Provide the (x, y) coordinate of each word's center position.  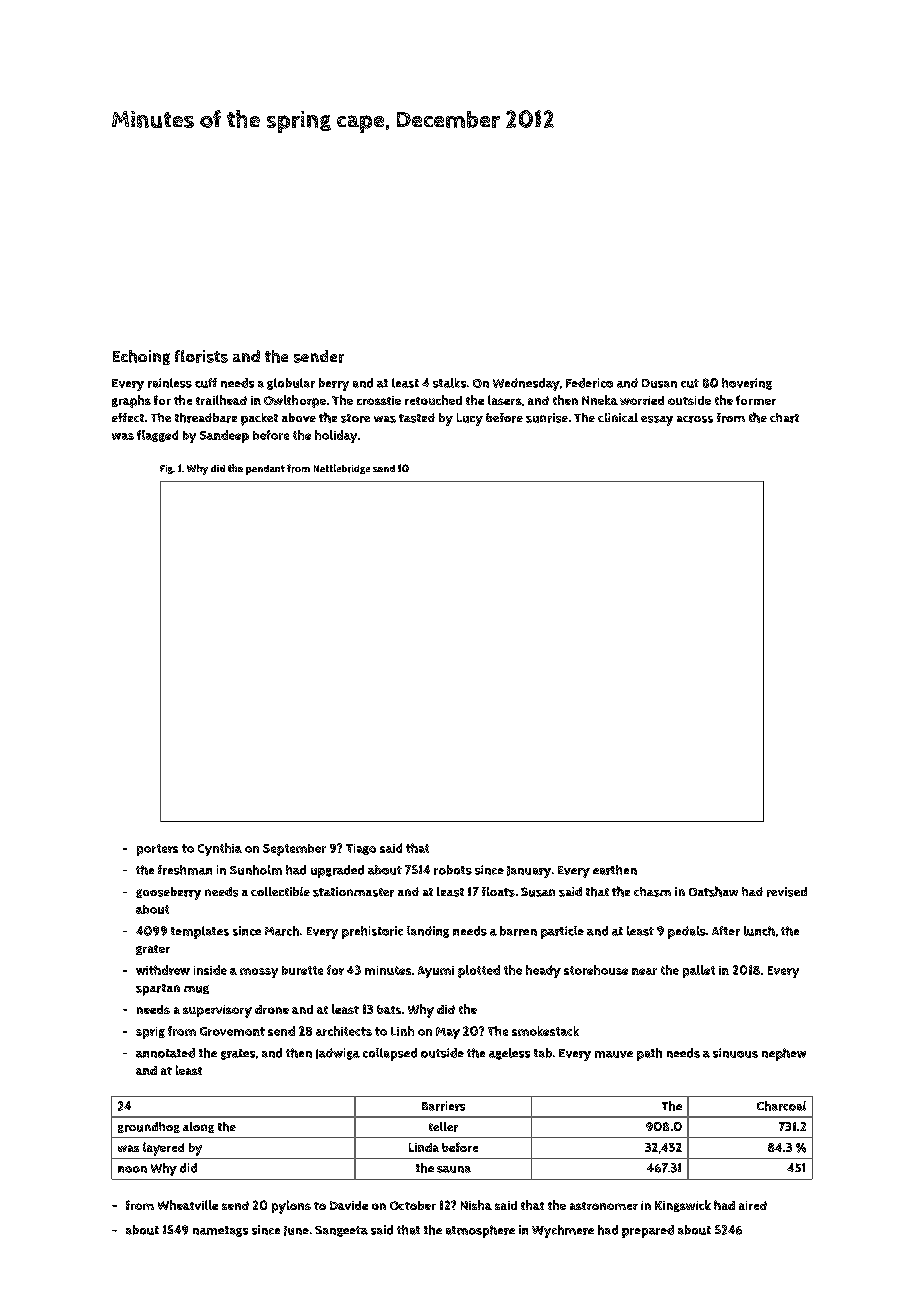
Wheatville (188, 1205)
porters (157, 850)
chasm (652, 892)
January (529, 872)
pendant (265, 470)
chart (784, 418)
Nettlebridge (342, 469)
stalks (449, 383)
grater (153, 950)
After (726, 931)
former (756, 400)
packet (259, 419)
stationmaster (353, 892)
